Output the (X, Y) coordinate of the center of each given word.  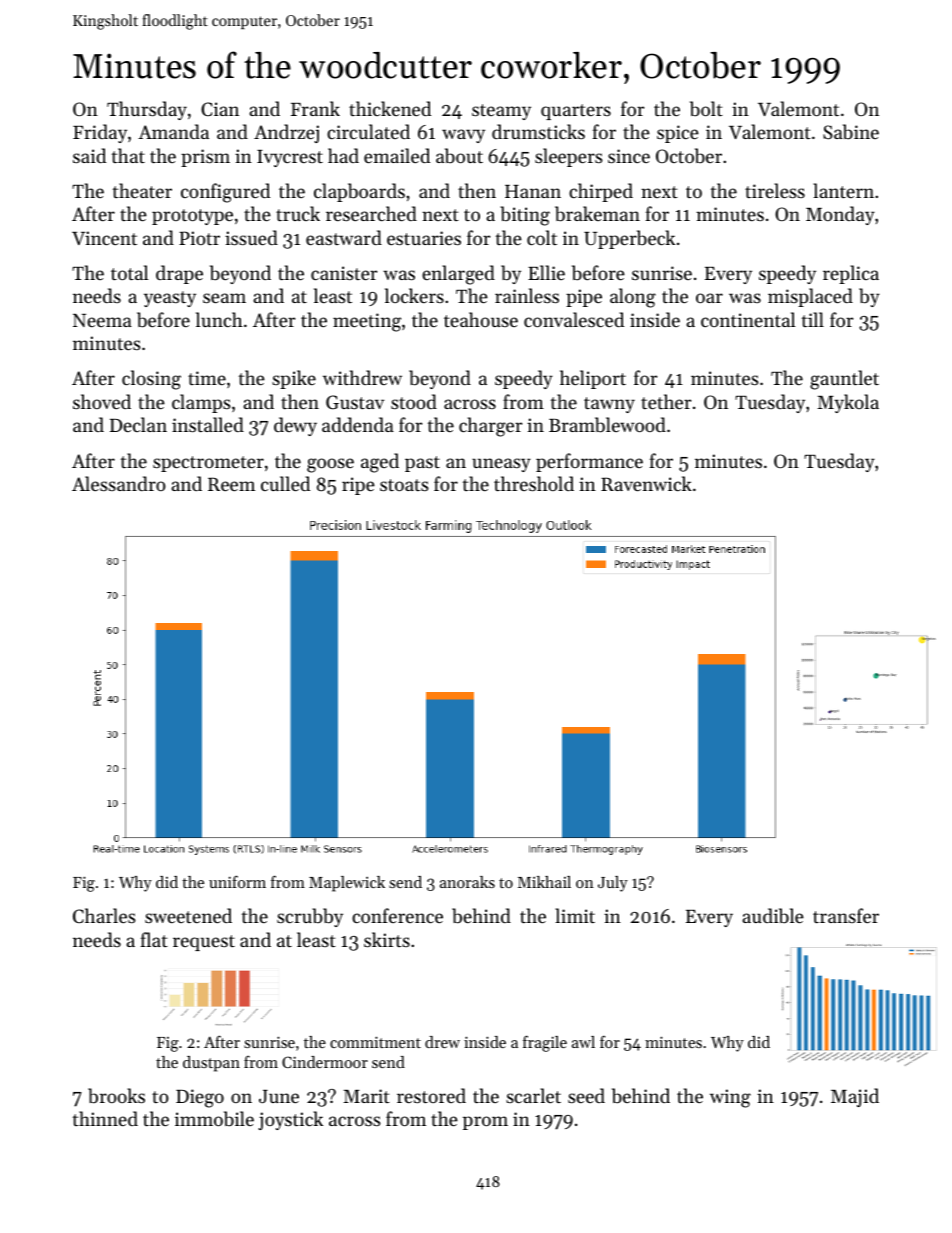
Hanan (533, 191)
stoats (404, 485)
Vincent (104, 238)
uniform (237, 881)
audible (773, 916)
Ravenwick (646, 483)
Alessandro (119, 483)
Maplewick (347, 884)
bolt (706, 109)
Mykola (848, 403)
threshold (534, 483)
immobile (214, 1119)
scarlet (533, 1095)
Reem (231, 484)
